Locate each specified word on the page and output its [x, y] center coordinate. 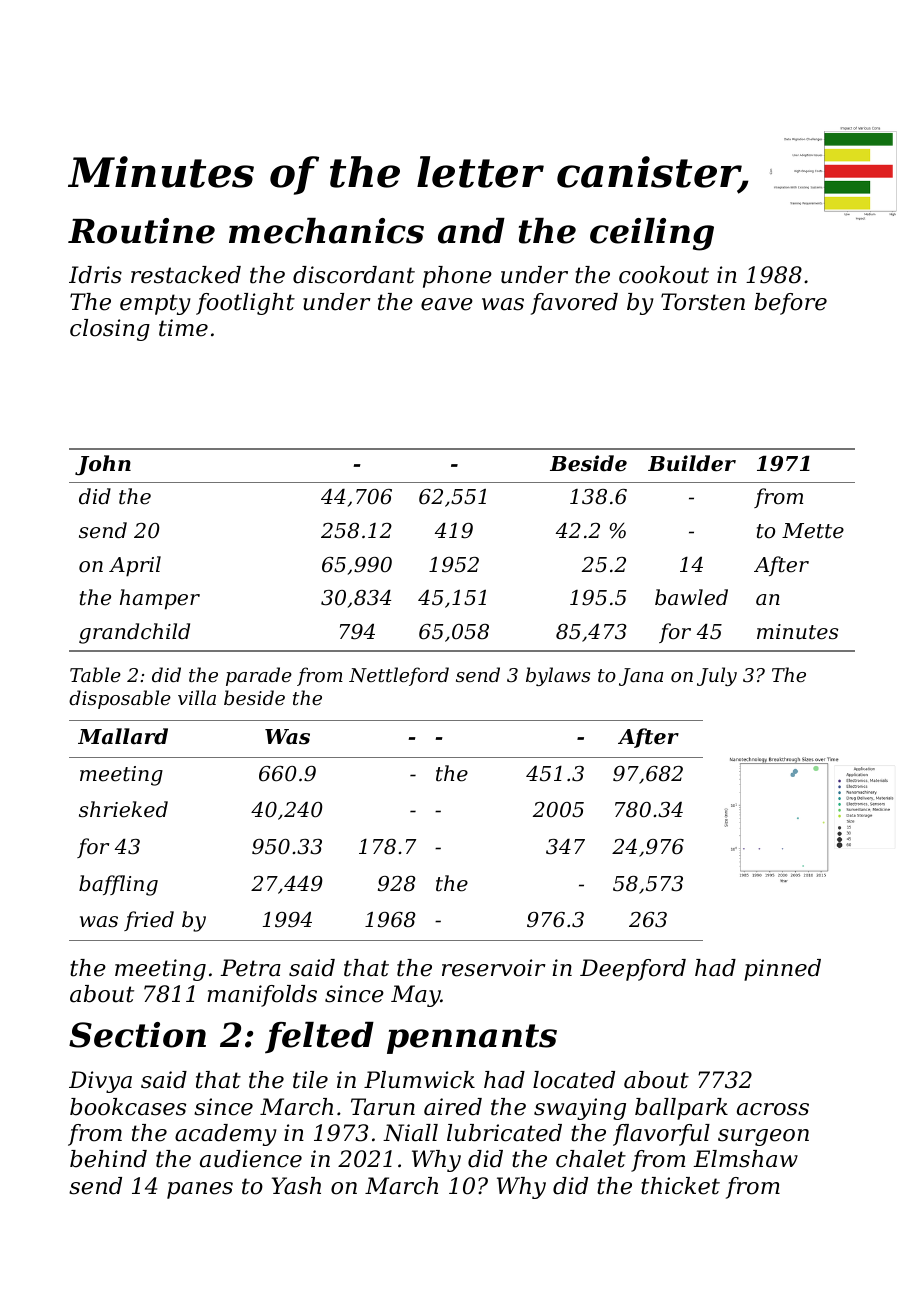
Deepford [633, 970]
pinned [782, 970]
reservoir [494, 968]
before [791, 304]
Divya [100, 1082]
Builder [692, 463]
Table [95, 674]
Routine [141, 231]
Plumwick [419, 1080]
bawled [691, 597]
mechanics [326, 231]
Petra [250, 968]
